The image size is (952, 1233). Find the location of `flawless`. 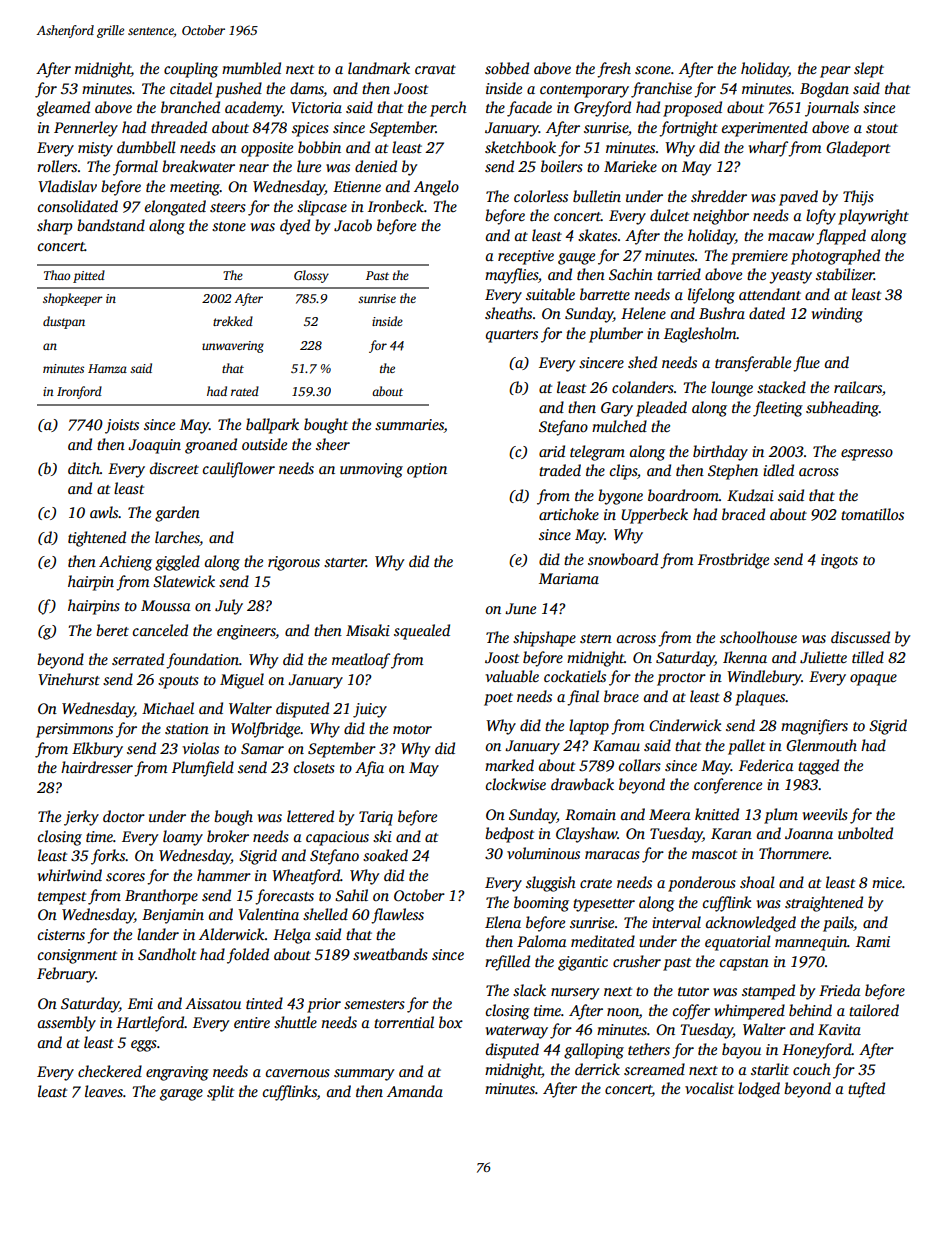

flawless is located at coordinates (397, 916).
